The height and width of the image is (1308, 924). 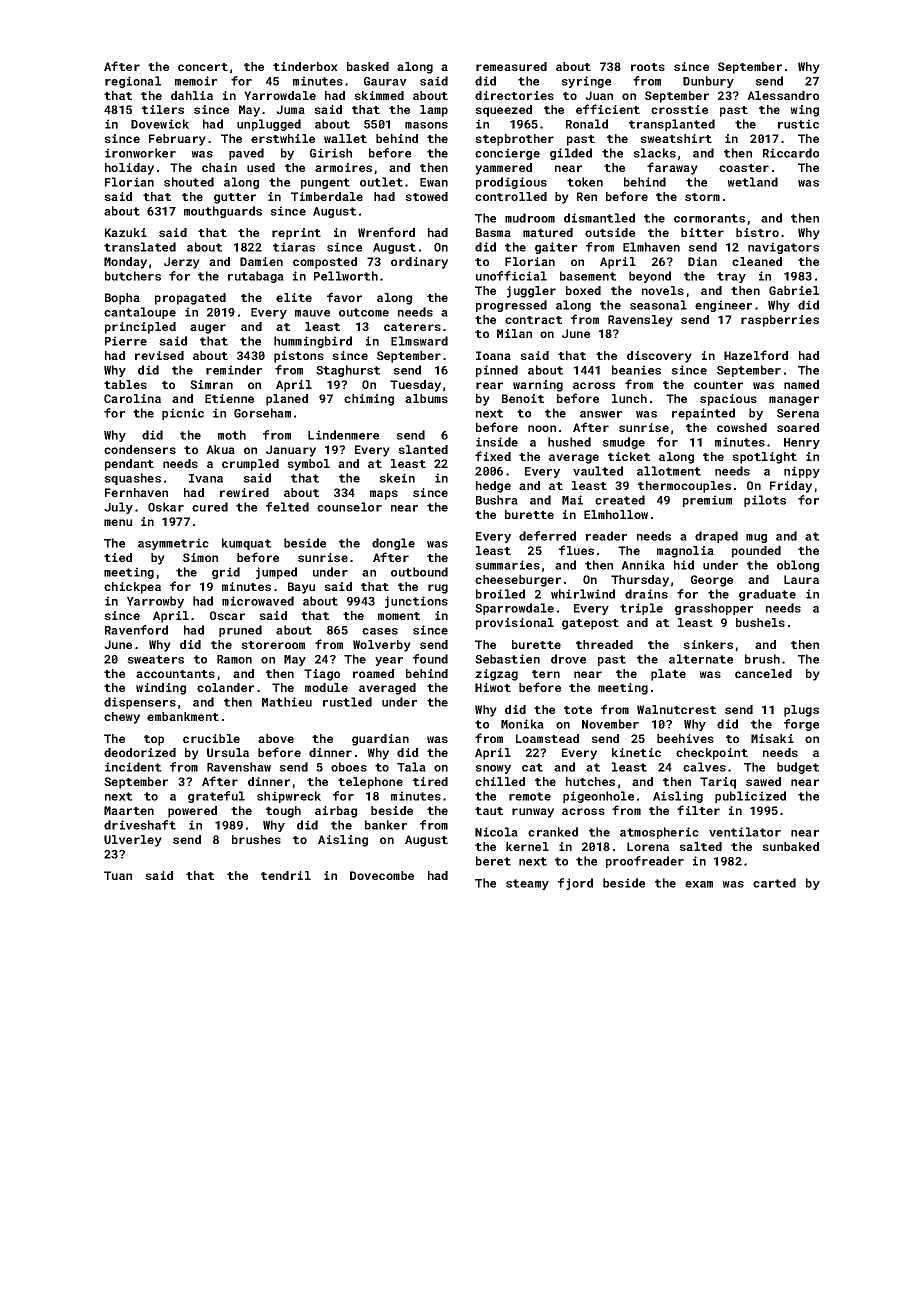 I want to click on unplugged, so click(x=269, y=125).
